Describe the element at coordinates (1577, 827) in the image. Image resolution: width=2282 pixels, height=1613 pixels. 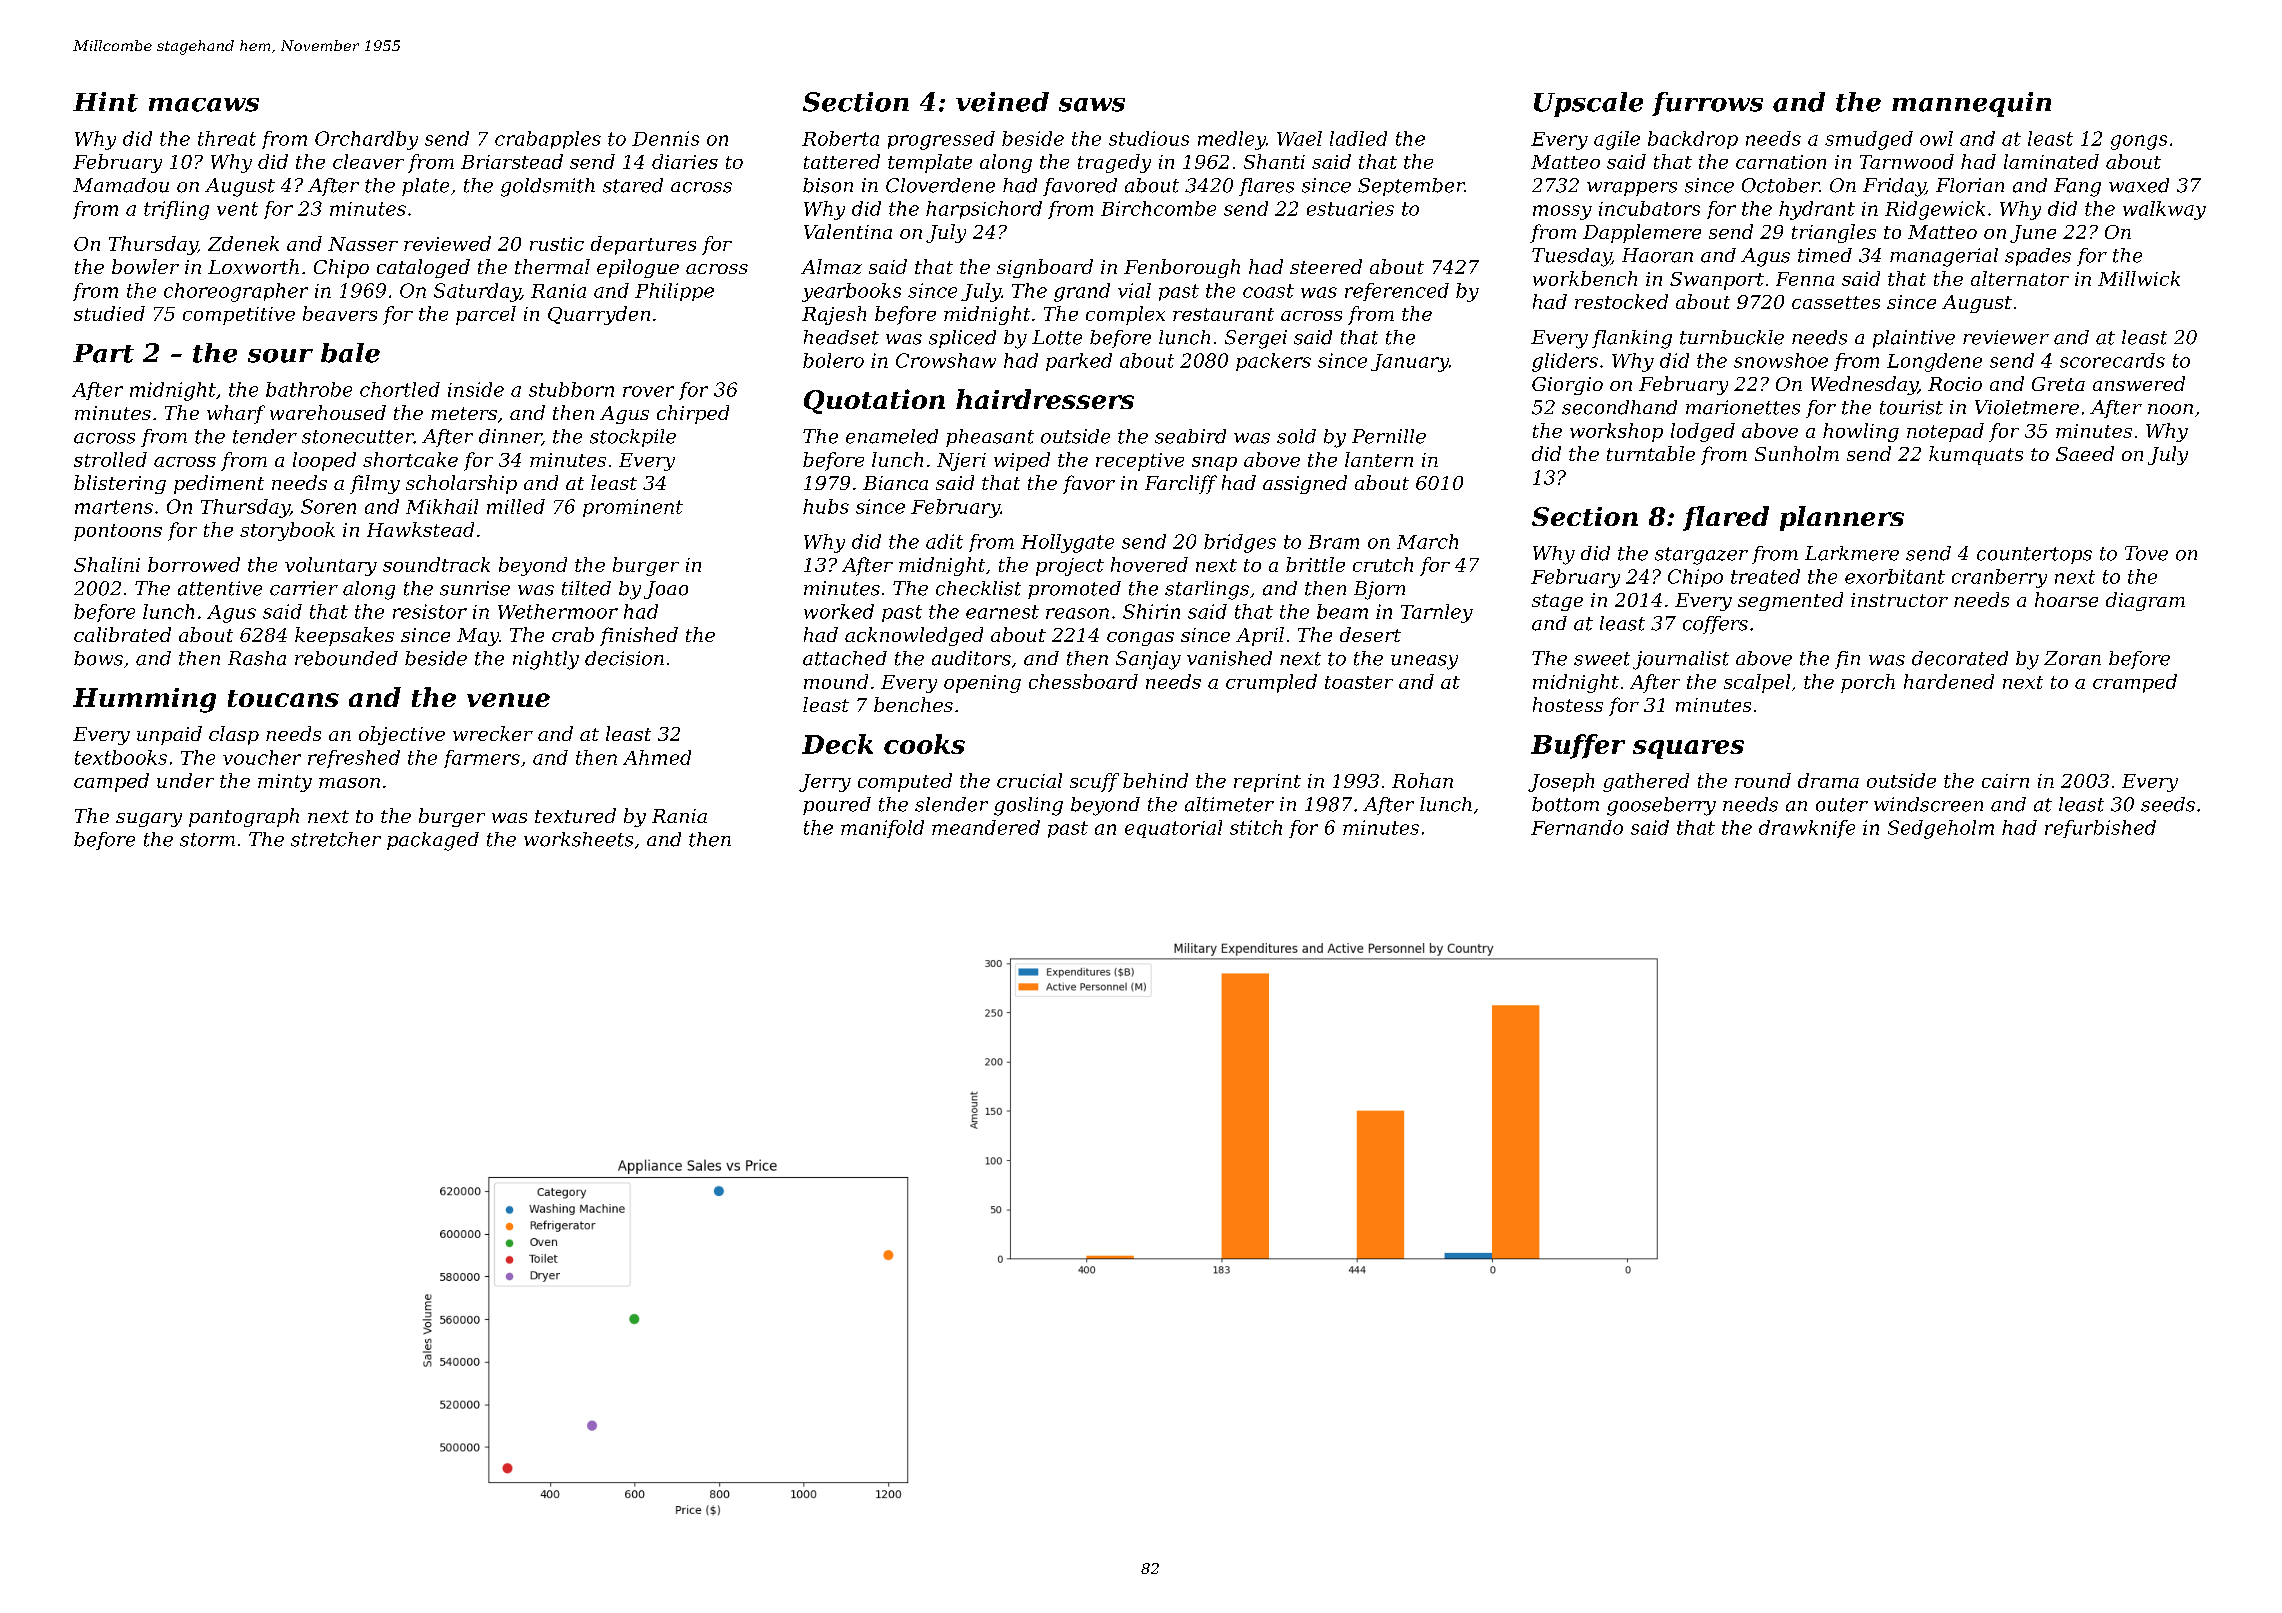
I see `Fernando` at that location.
